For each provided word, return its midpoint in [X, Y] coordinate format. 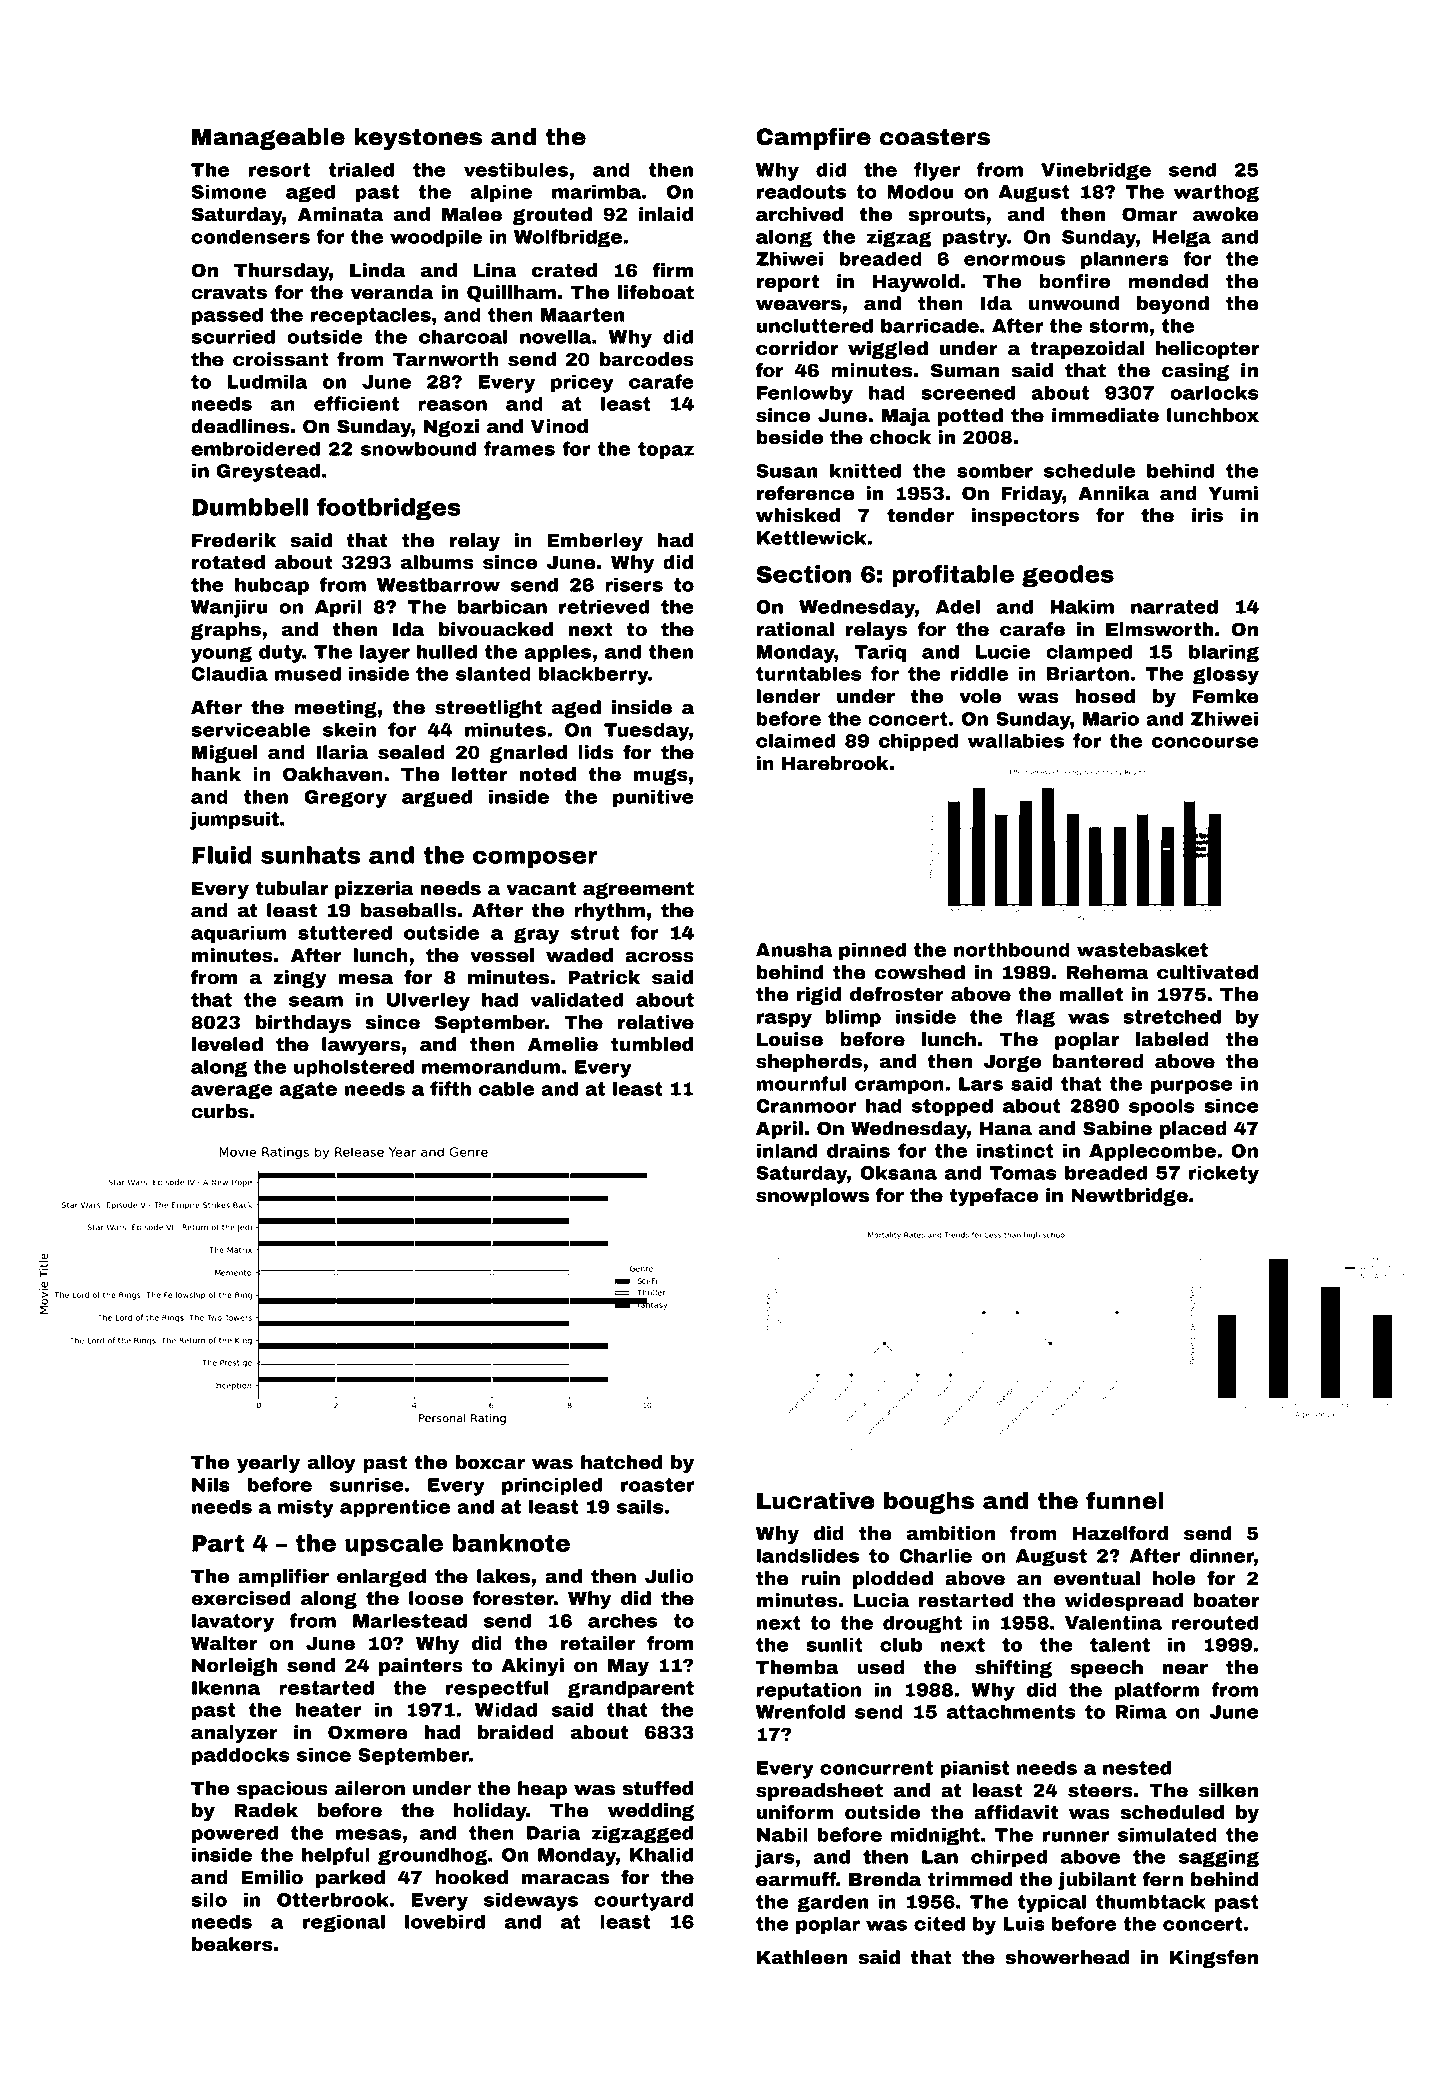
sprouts [947, 216]
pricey [582, 383]
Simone [228, 191]
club [901, 1644]
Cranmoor [806, 1106]
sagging [1219, 1858]
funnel [1125, 1500]
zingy [300, 979]
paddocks [241, 1756]
